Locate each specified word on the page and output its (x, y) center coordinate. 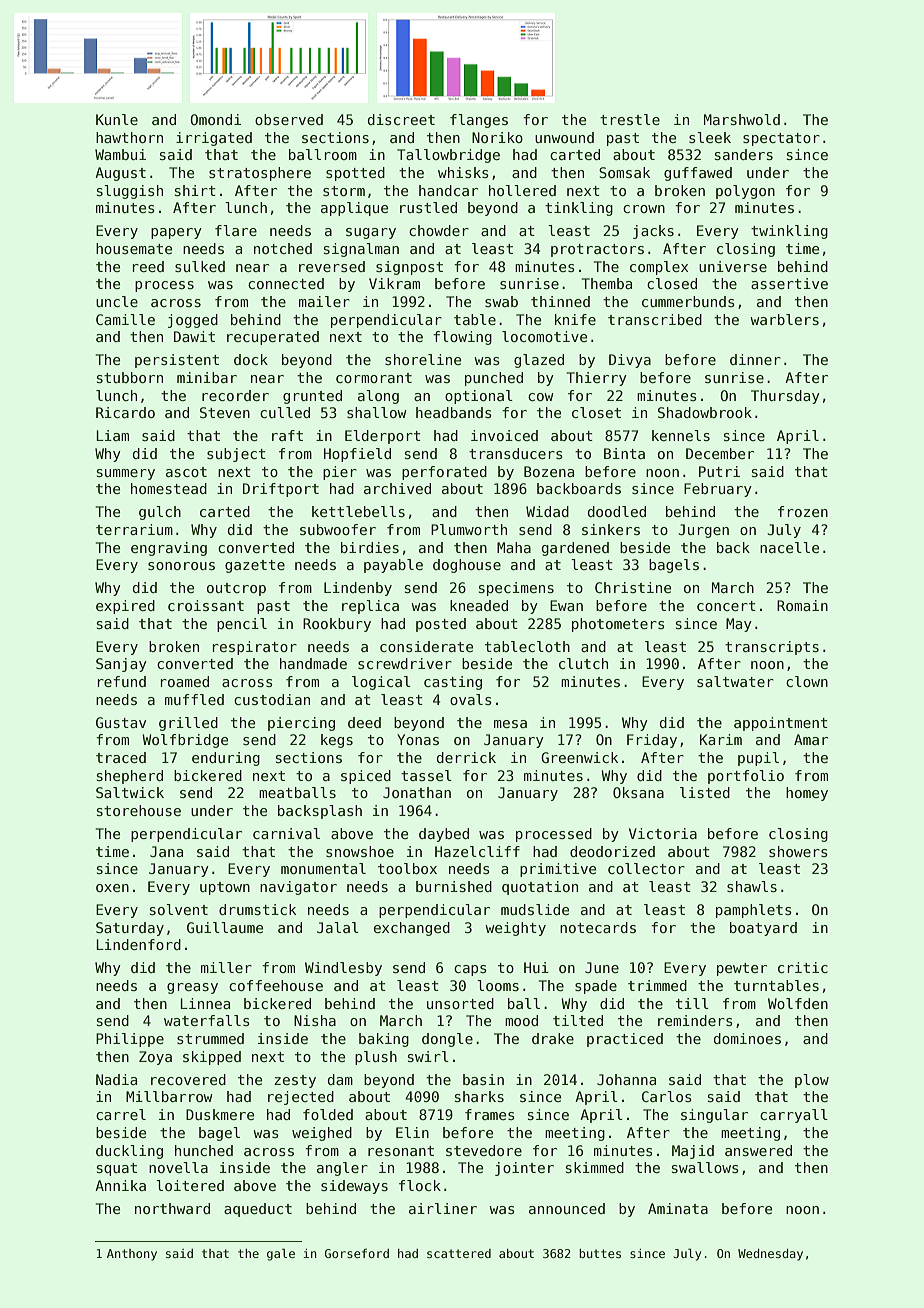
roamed (185, 681)
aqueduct (258, 1210)
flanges (479, 121)
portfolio (746, 777)
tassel (426, 775)
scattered (459, 1253)
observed (289, 119)
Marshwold (742, 119)
